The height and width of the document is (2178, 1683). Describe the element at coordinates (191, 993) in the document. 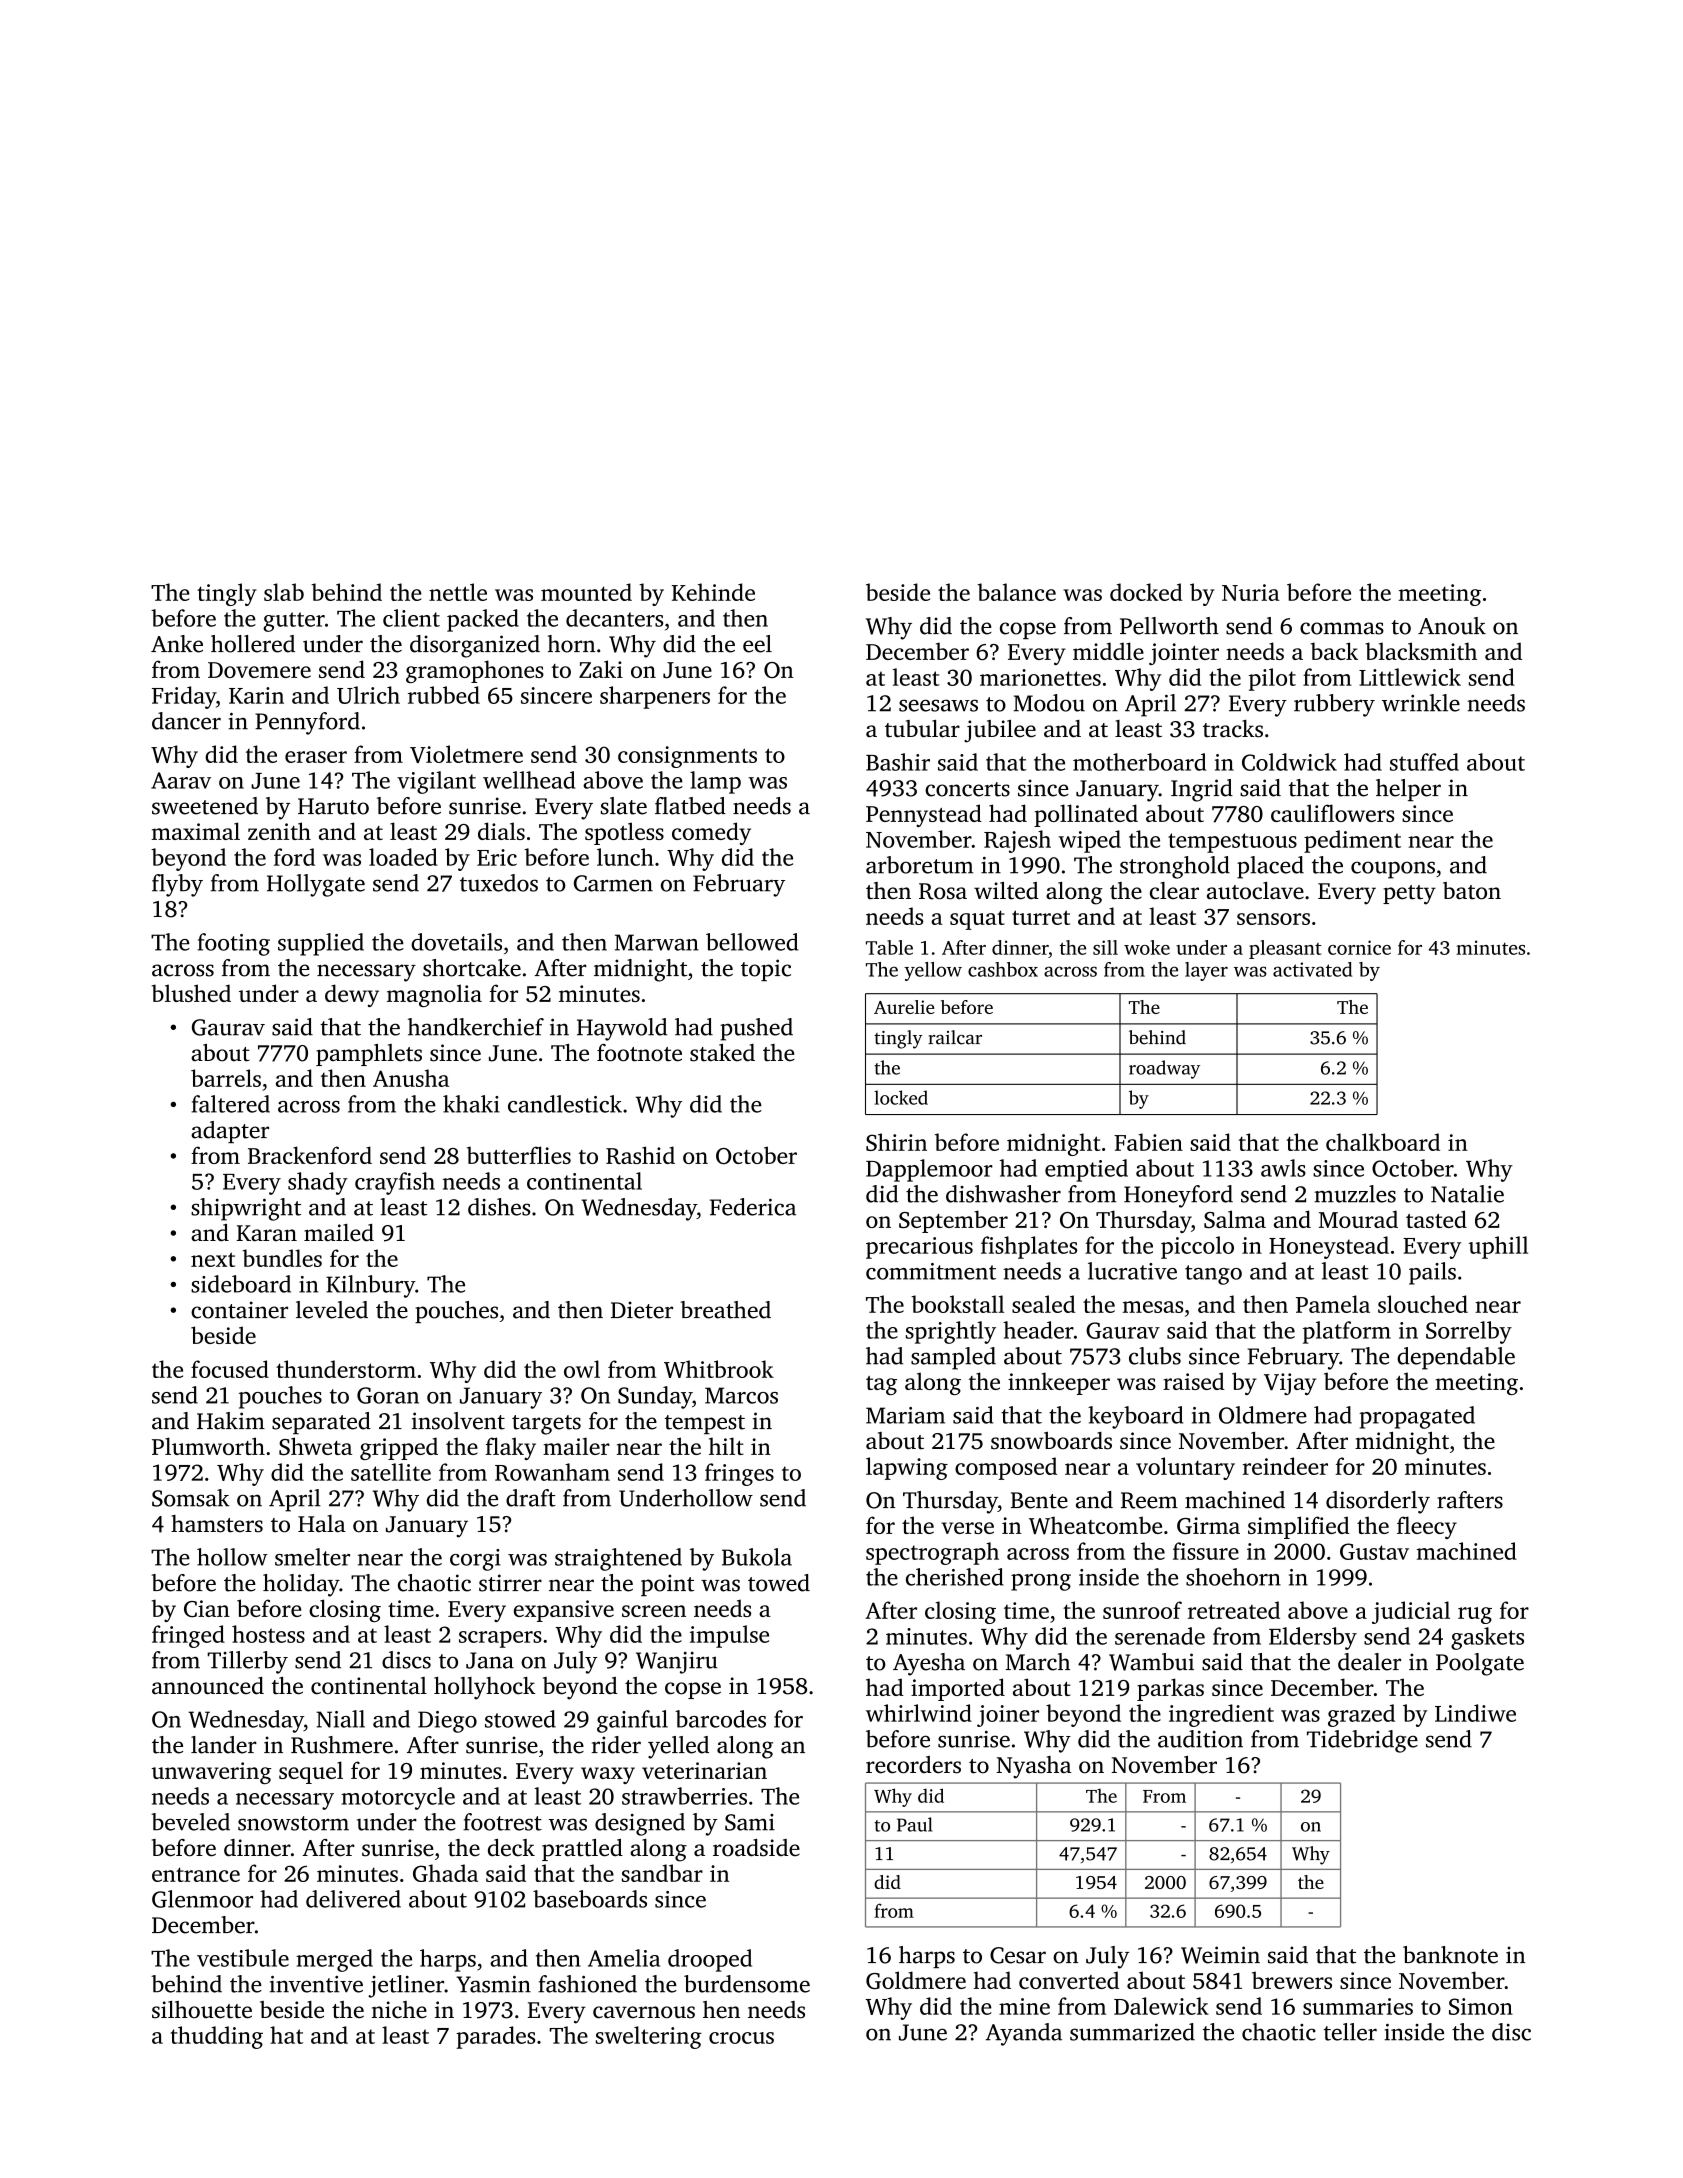

I see `blushed` at that location.
